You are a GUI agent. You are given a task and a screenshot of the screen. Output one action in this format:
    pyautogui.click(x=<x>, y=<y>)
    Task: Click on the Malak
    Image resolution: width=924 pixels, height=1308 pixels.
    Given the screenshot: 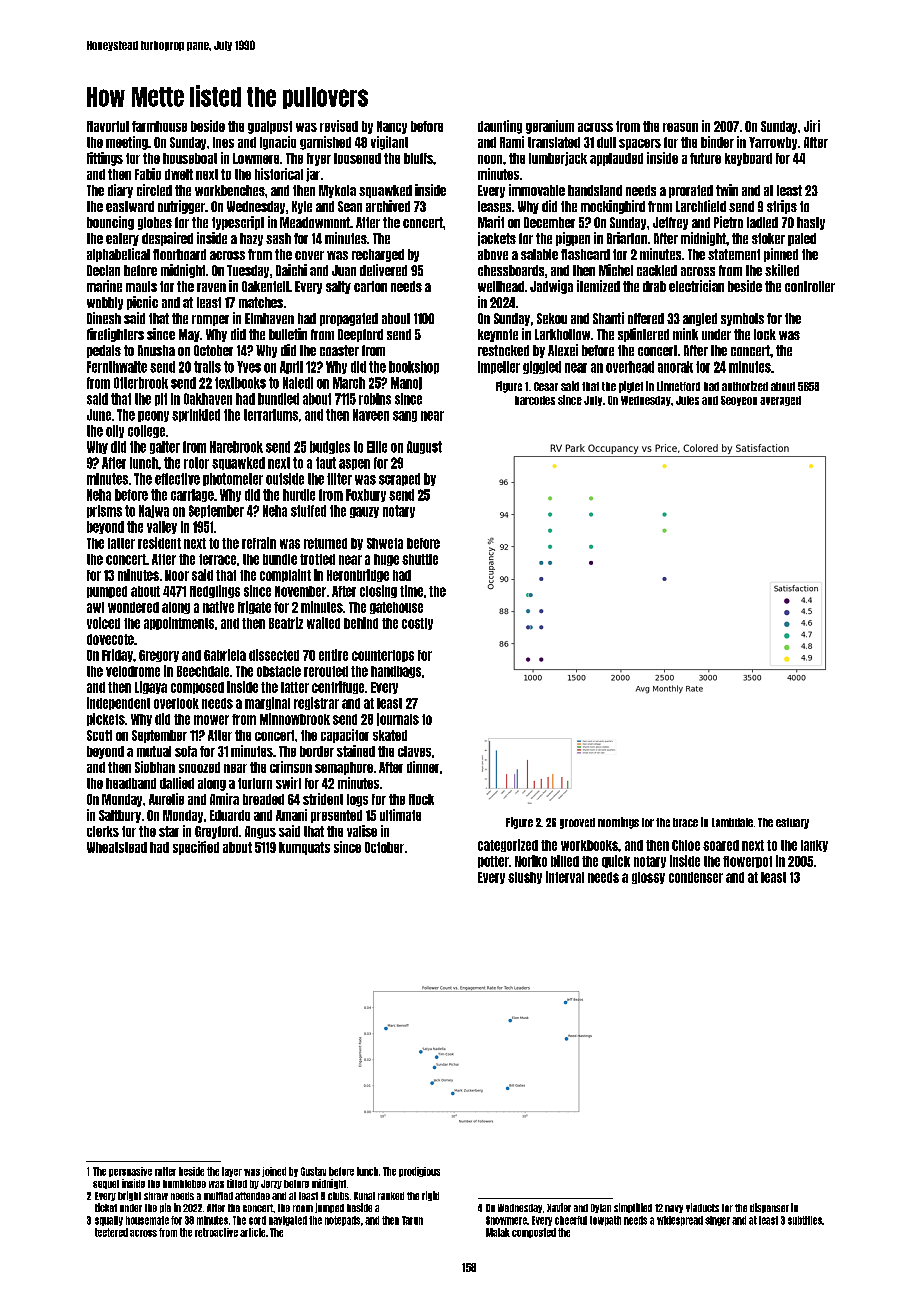 What is the action you would take?
    pyautogui.click(x=498, y=1232)
